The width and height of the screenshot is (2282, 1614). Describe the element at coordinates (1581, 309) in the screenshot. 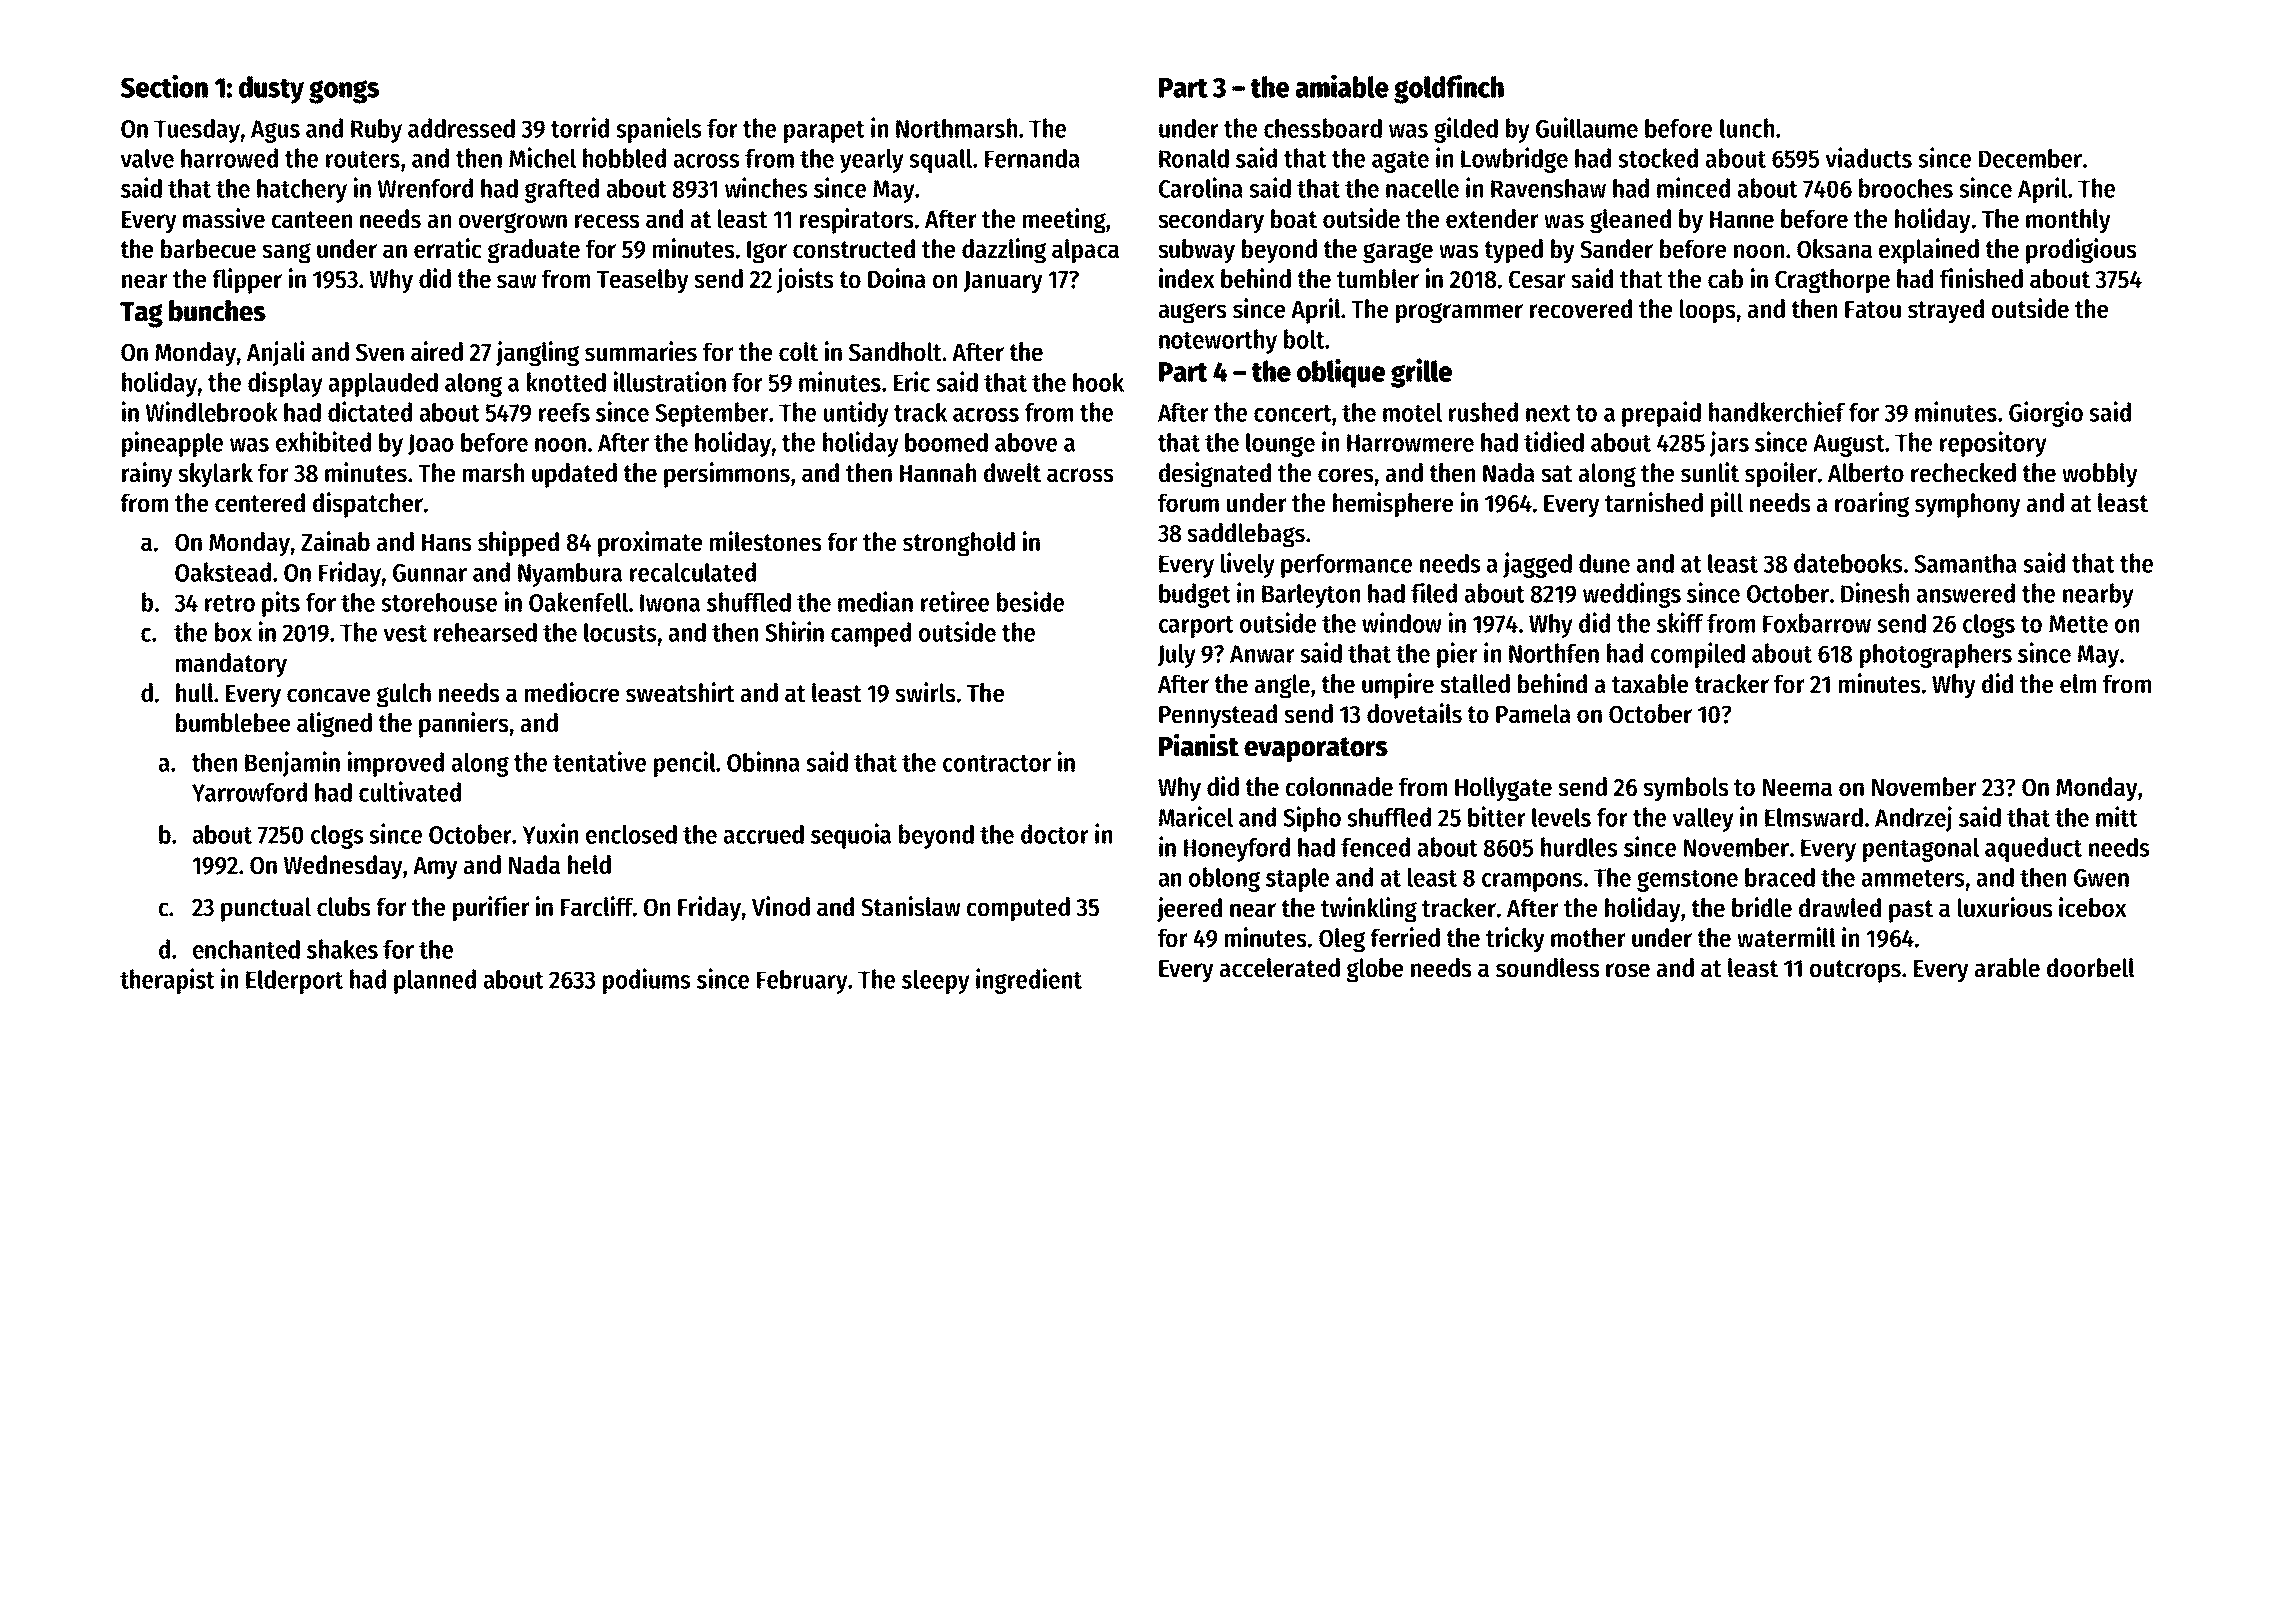

I see `recovered` at that location.
